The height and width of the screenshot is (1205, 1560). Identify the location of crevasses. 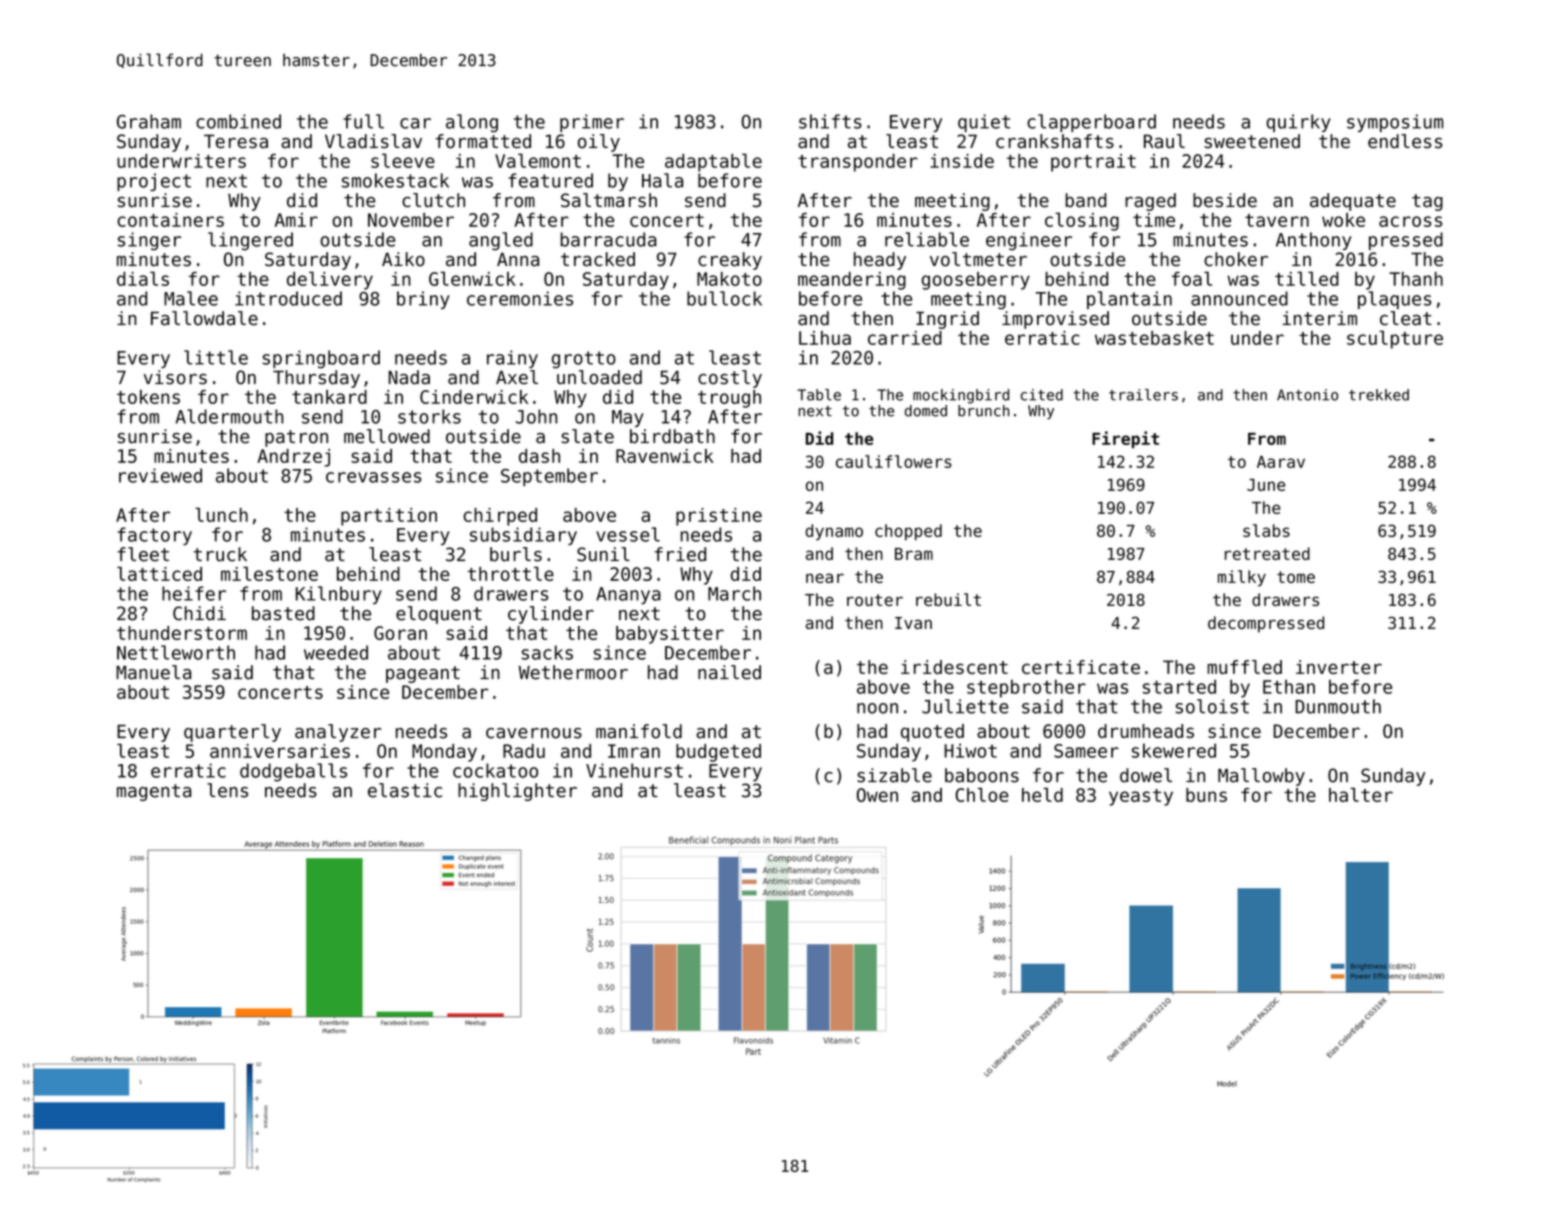
(374, 477).
